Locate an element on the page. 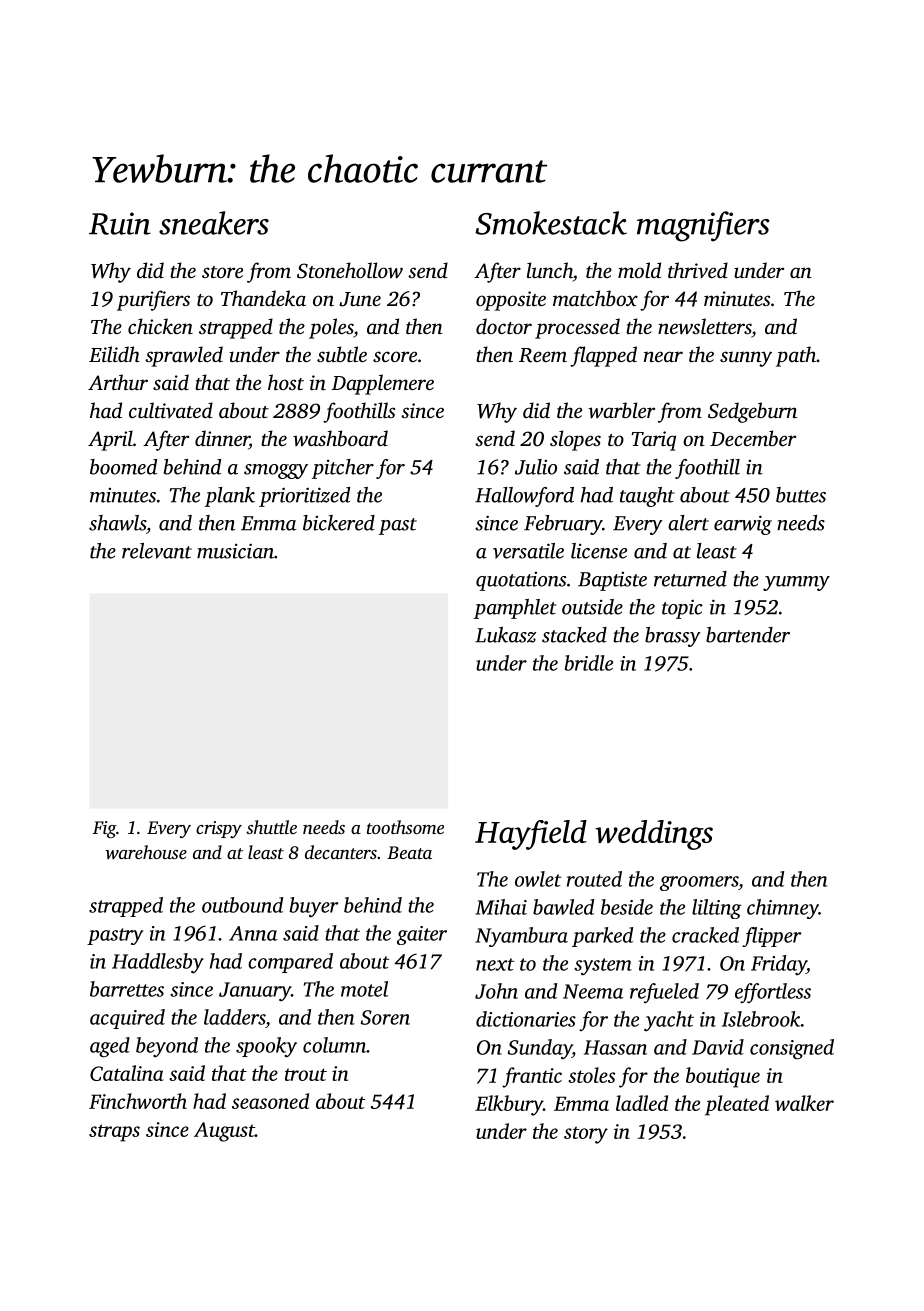 The height and width of the document is (1311, 924). Catalina is located at coordinates (127, 1073).
